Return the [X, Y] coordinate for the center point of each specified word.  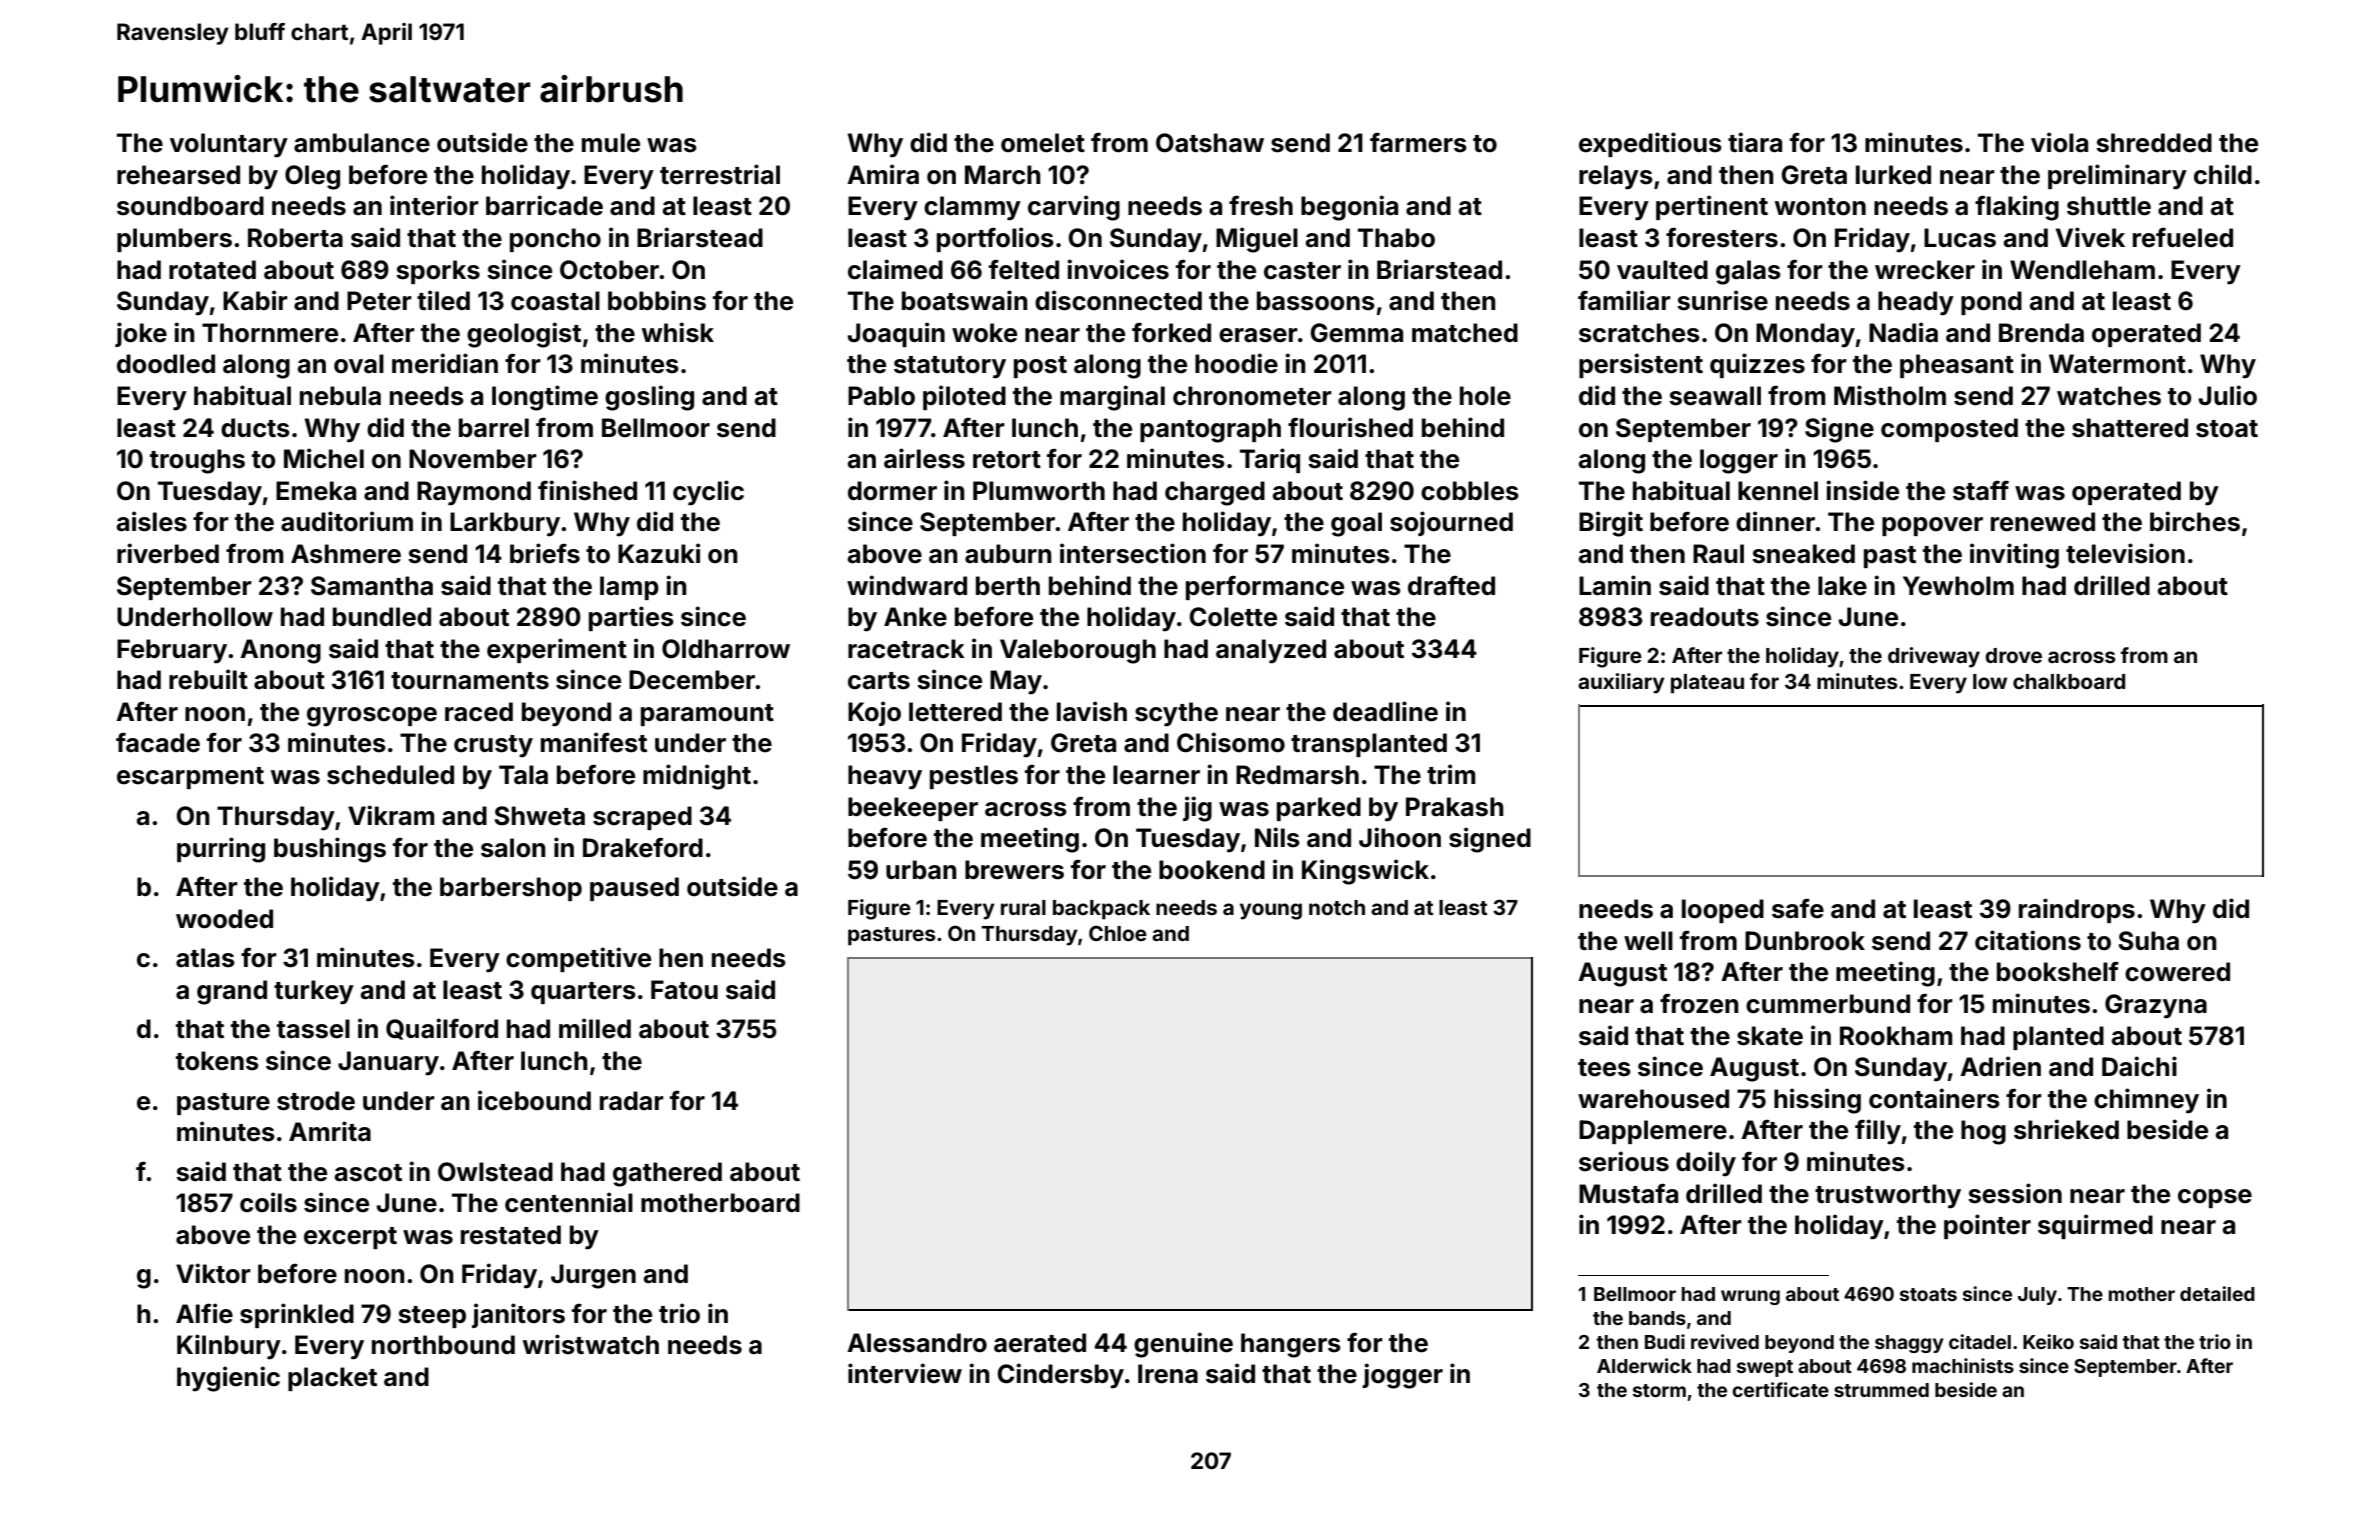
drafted [1451, 586]
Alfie [204, 1313]
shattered [2130, 428]
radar [632, 1101]
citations [2028, 940]
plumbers [174, 240]
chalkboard [2069, 681]
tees [1604, 1068]
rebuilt [208, 679]
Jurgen [593, 1276]
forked [1171, 332]
